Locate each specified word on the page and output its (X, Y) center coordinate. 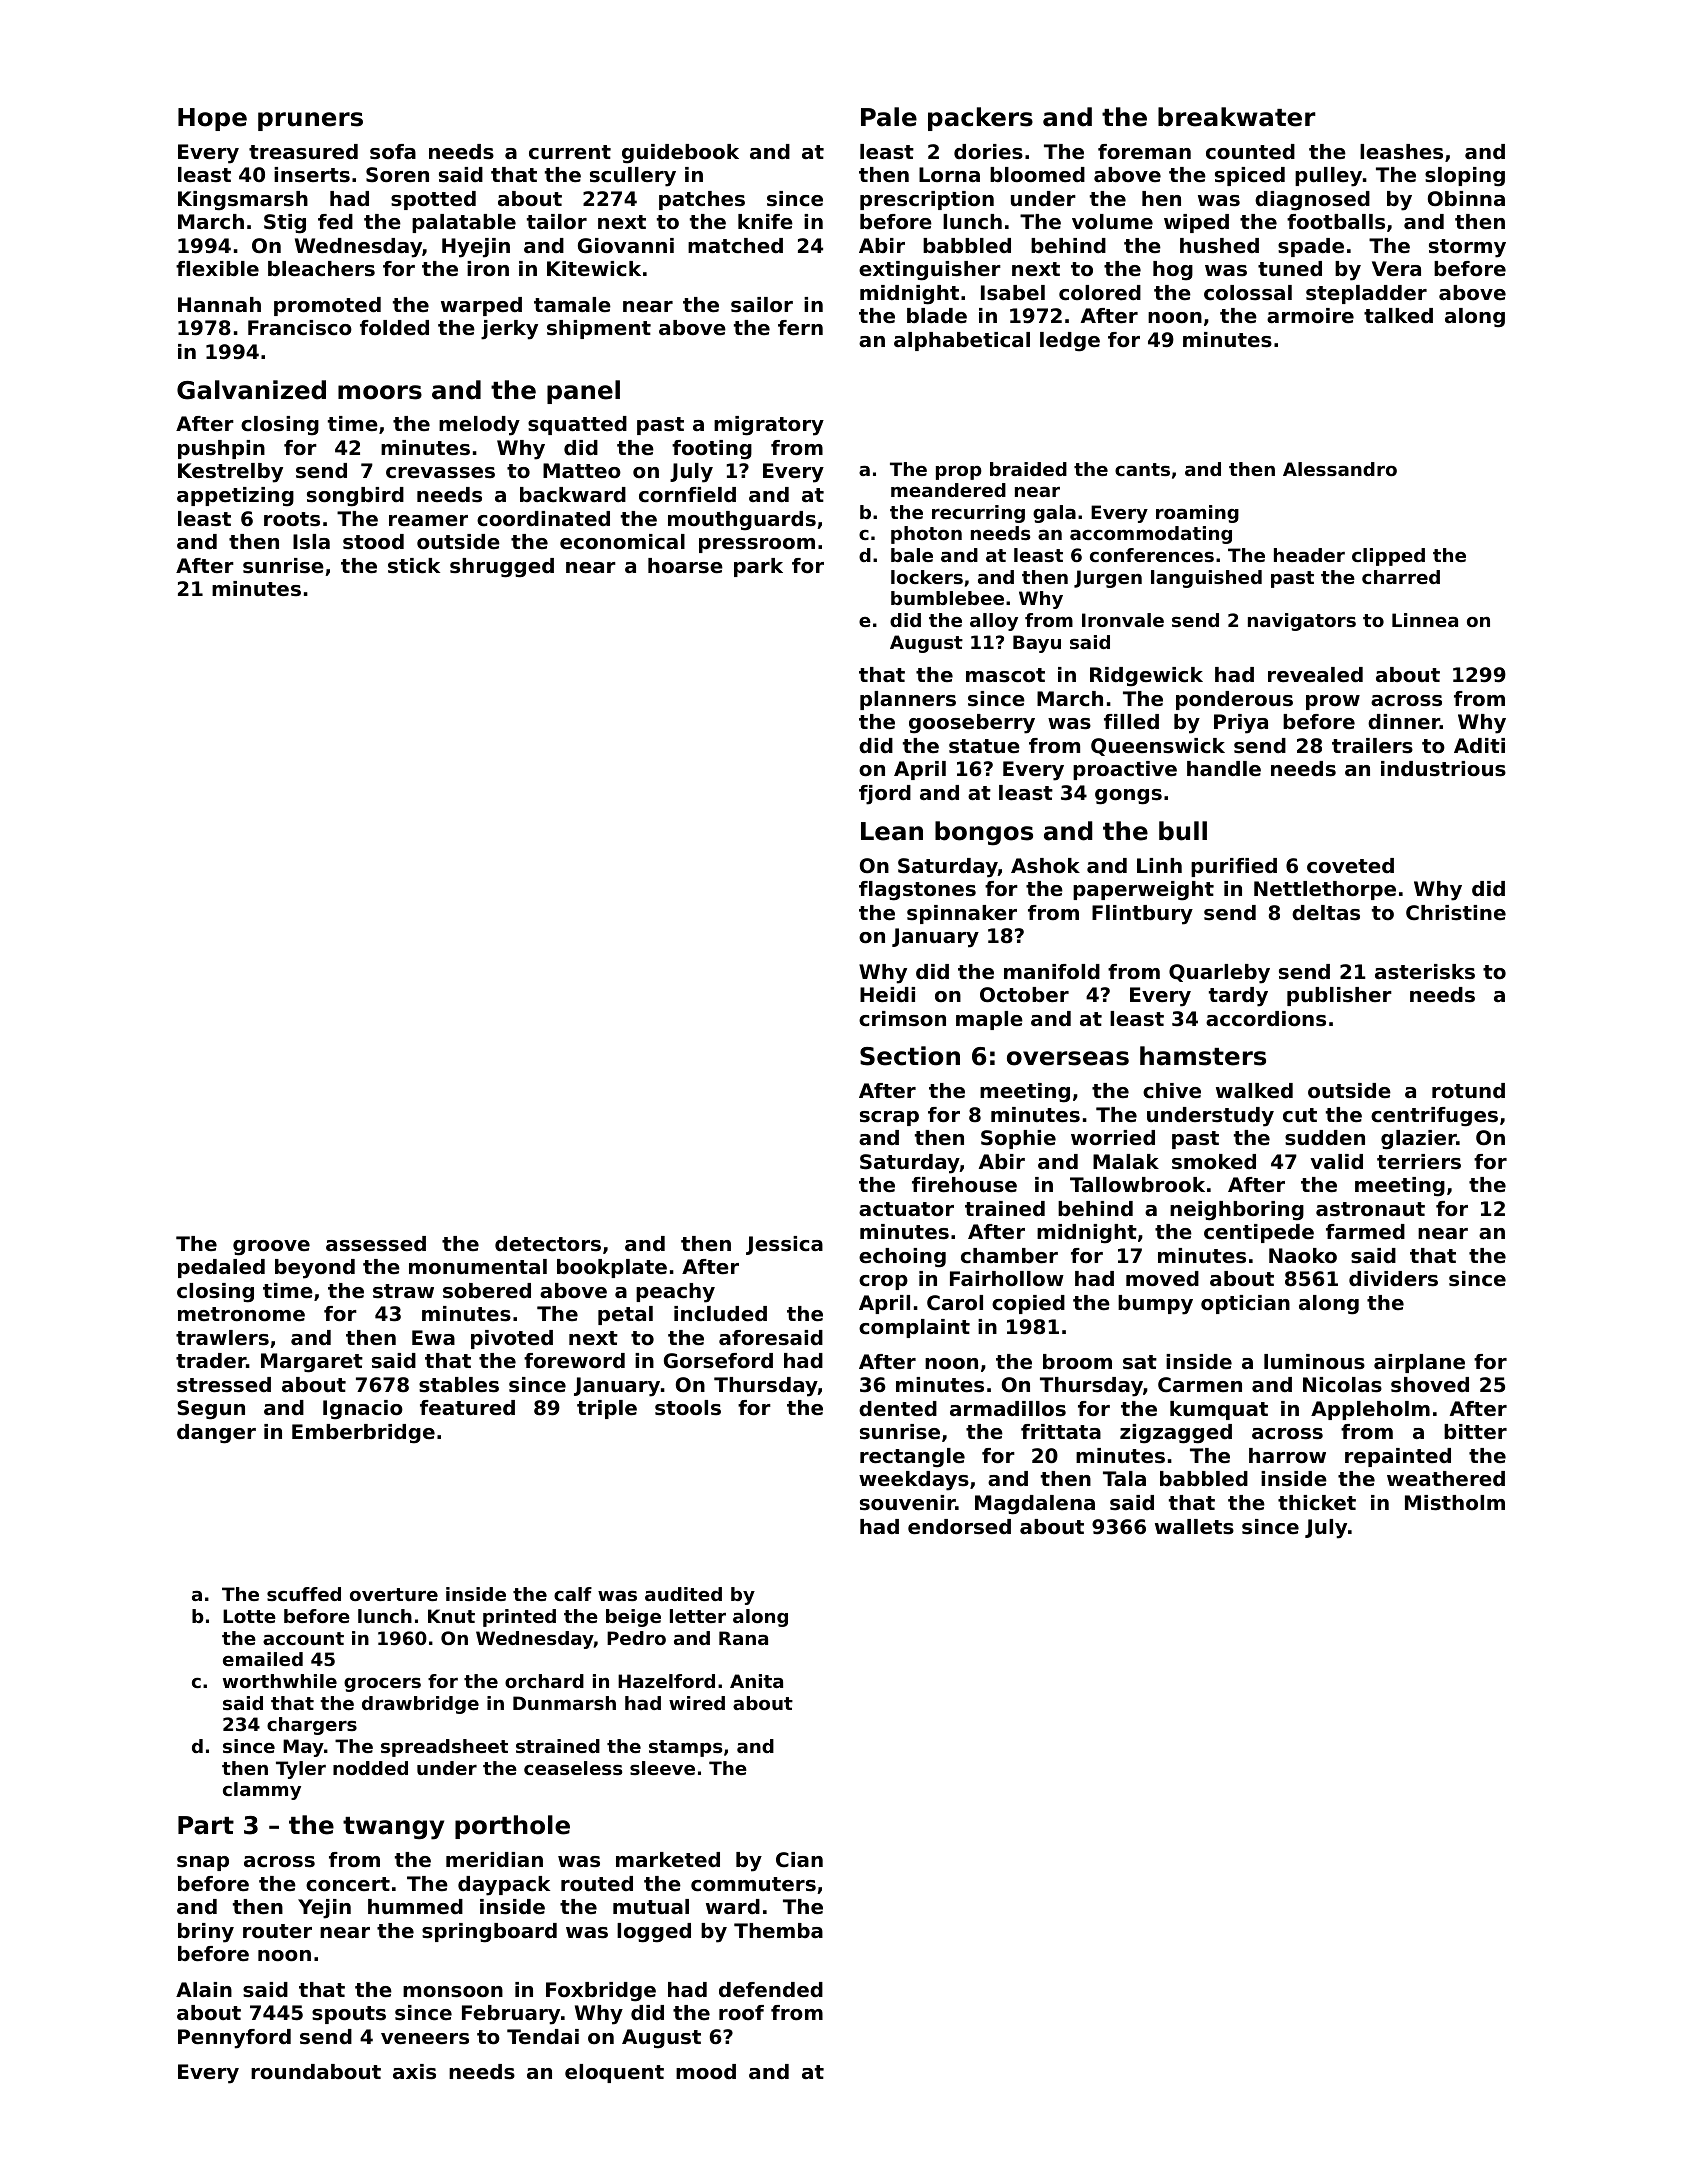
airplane (1419, 1363)
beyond (315, 1269)
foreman (1144, 152)
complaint (914, 1328)
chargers (312, 1726)
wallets (1194, 1527)
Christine (1456, 913)
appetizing (235, 497)
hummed (415, 1907)
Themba (778, 1930)
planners (908, 700)
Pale (889, 117)
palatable (464, 223)
